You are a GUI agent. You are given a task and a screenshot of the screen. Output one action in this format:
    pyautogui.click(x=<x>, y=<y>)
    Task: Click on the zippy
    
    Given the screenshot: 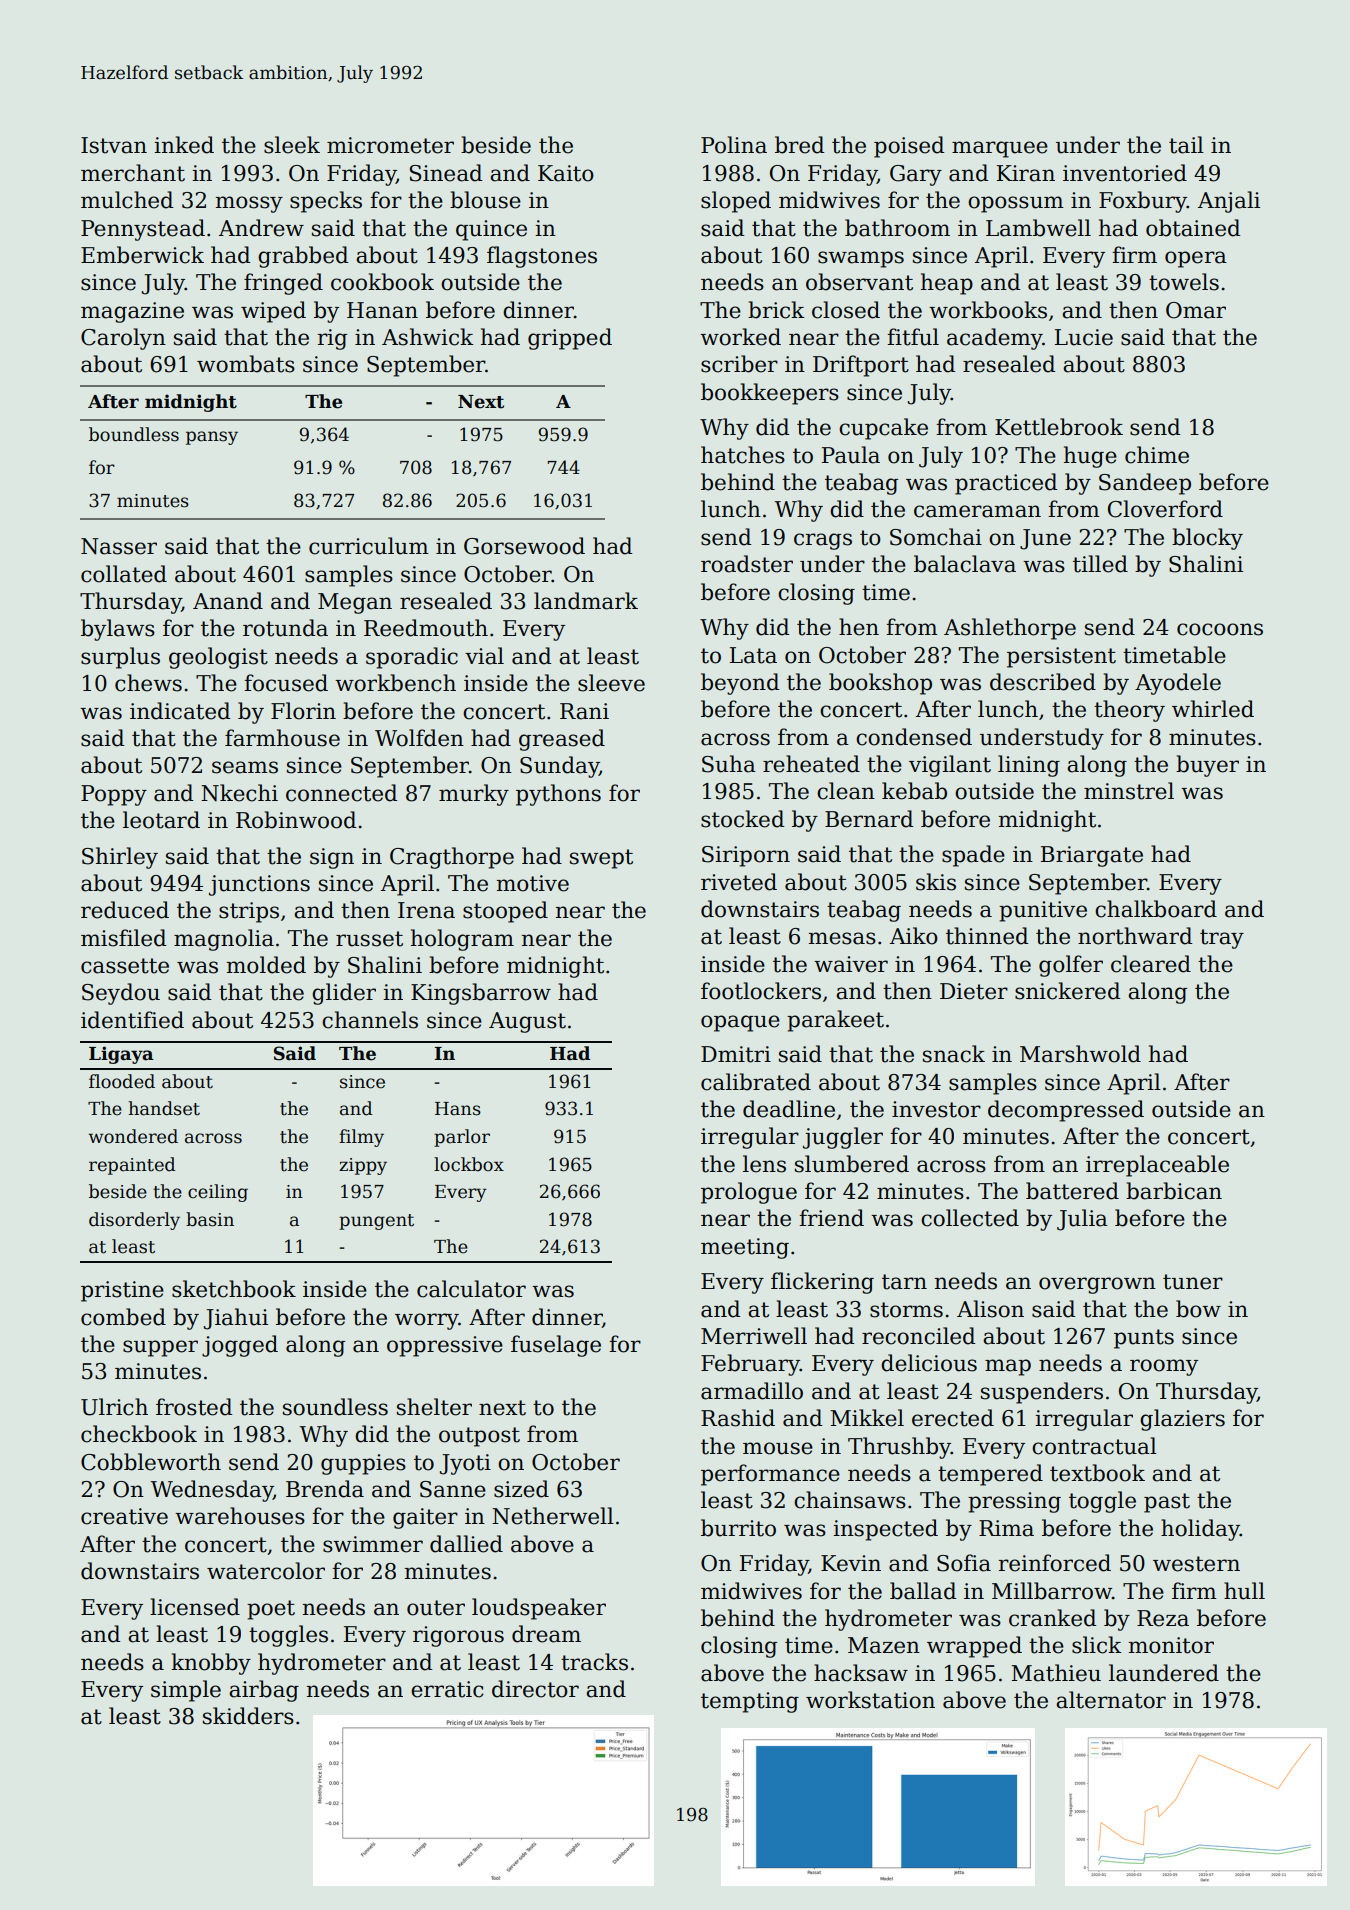 What is the action you would take?
    pyautogui.click(x=363, y=1166)
